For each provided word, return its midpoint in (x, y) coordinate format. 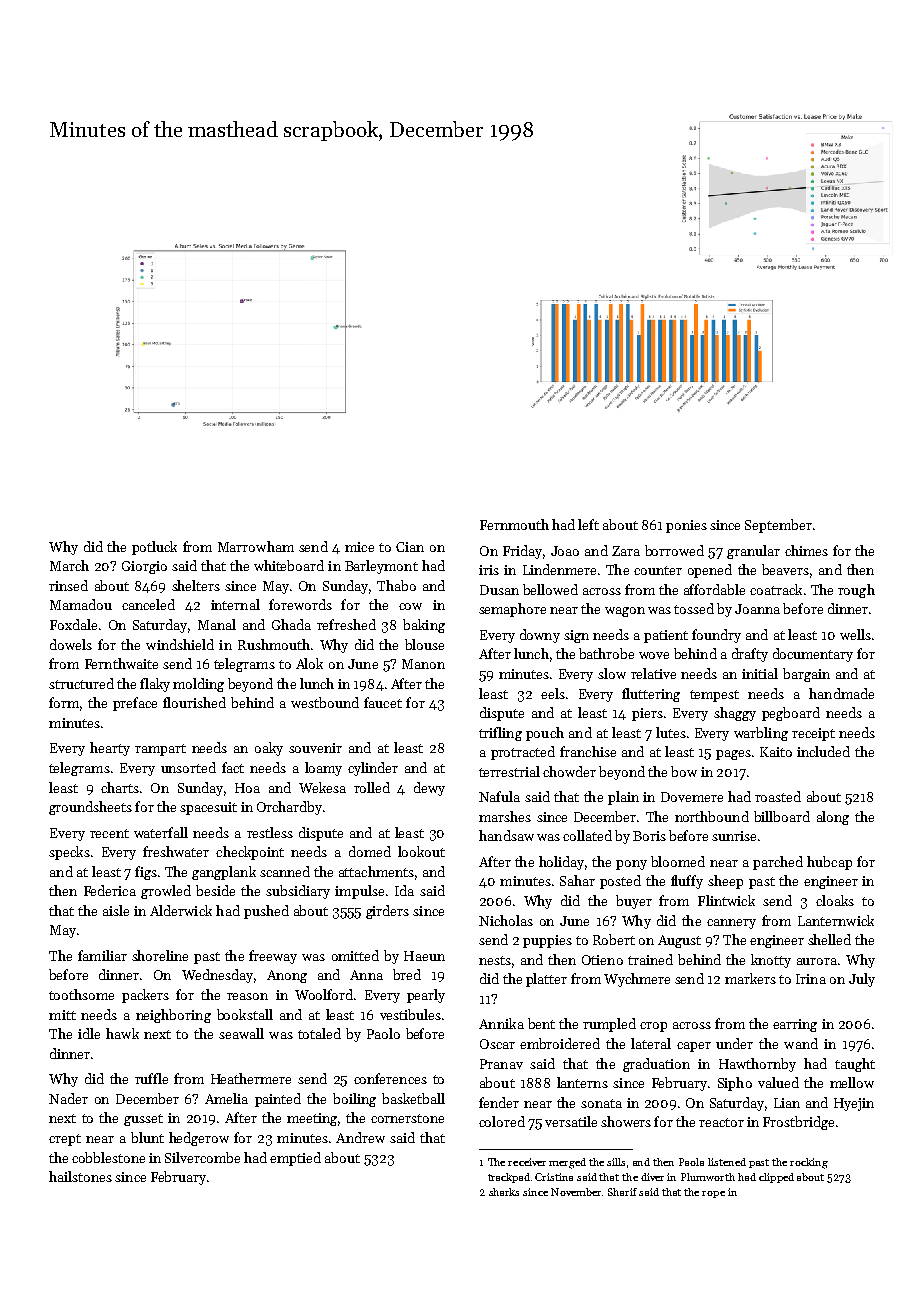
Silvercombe (202, 1157)
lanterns (582, 1082)
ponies (686, 526)
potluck (154, 548)
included (823, 751)
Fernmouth (514, 524)
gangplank (224, 873)
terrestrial (509, 771)
